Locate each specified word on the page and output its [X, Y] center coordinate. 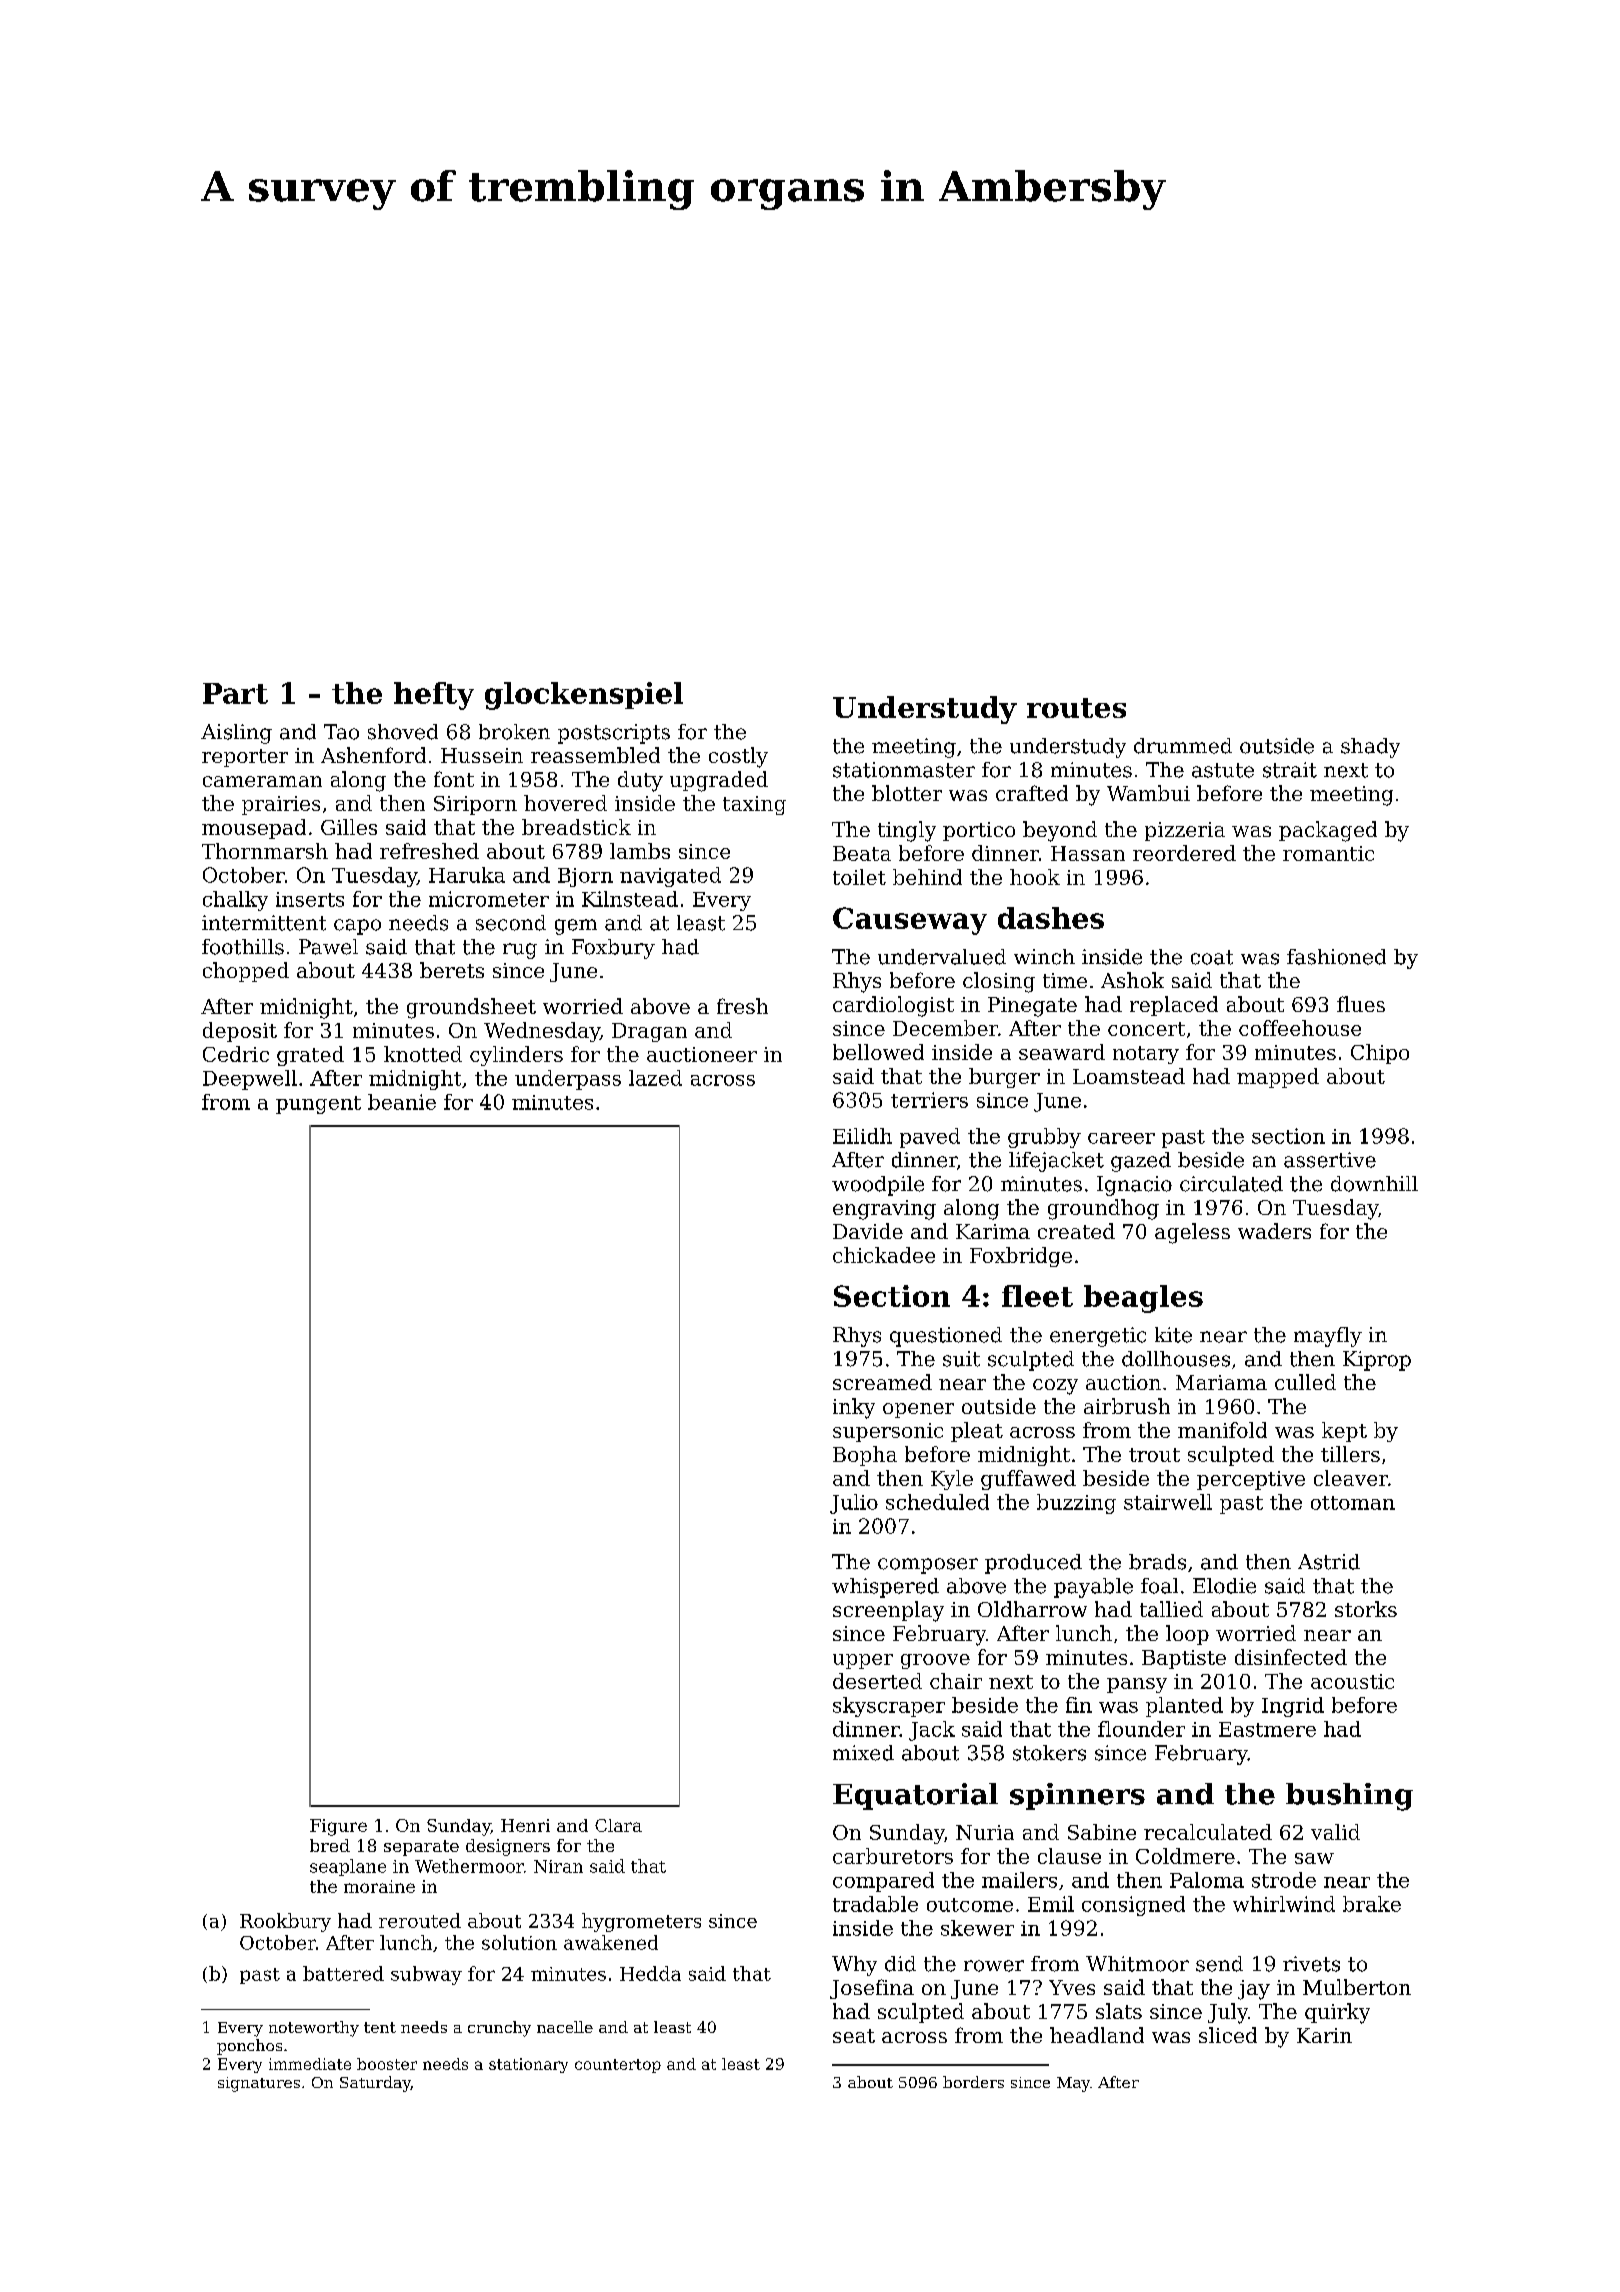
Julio [854, 1504]
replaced [1174, 1006]
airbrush [1127, 1406]
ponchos [249, 2047]
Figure [338, 1827]
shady [1370, 748]
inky [854, 1408]
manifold [1222, 1430]
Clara [618, 1825]
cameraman [262, 781]
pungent [318, 1105]
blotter [907, 793]
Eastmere [1267, 1729]
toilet [859, 877]
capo [357, 927]
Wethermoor [469, 1866]
